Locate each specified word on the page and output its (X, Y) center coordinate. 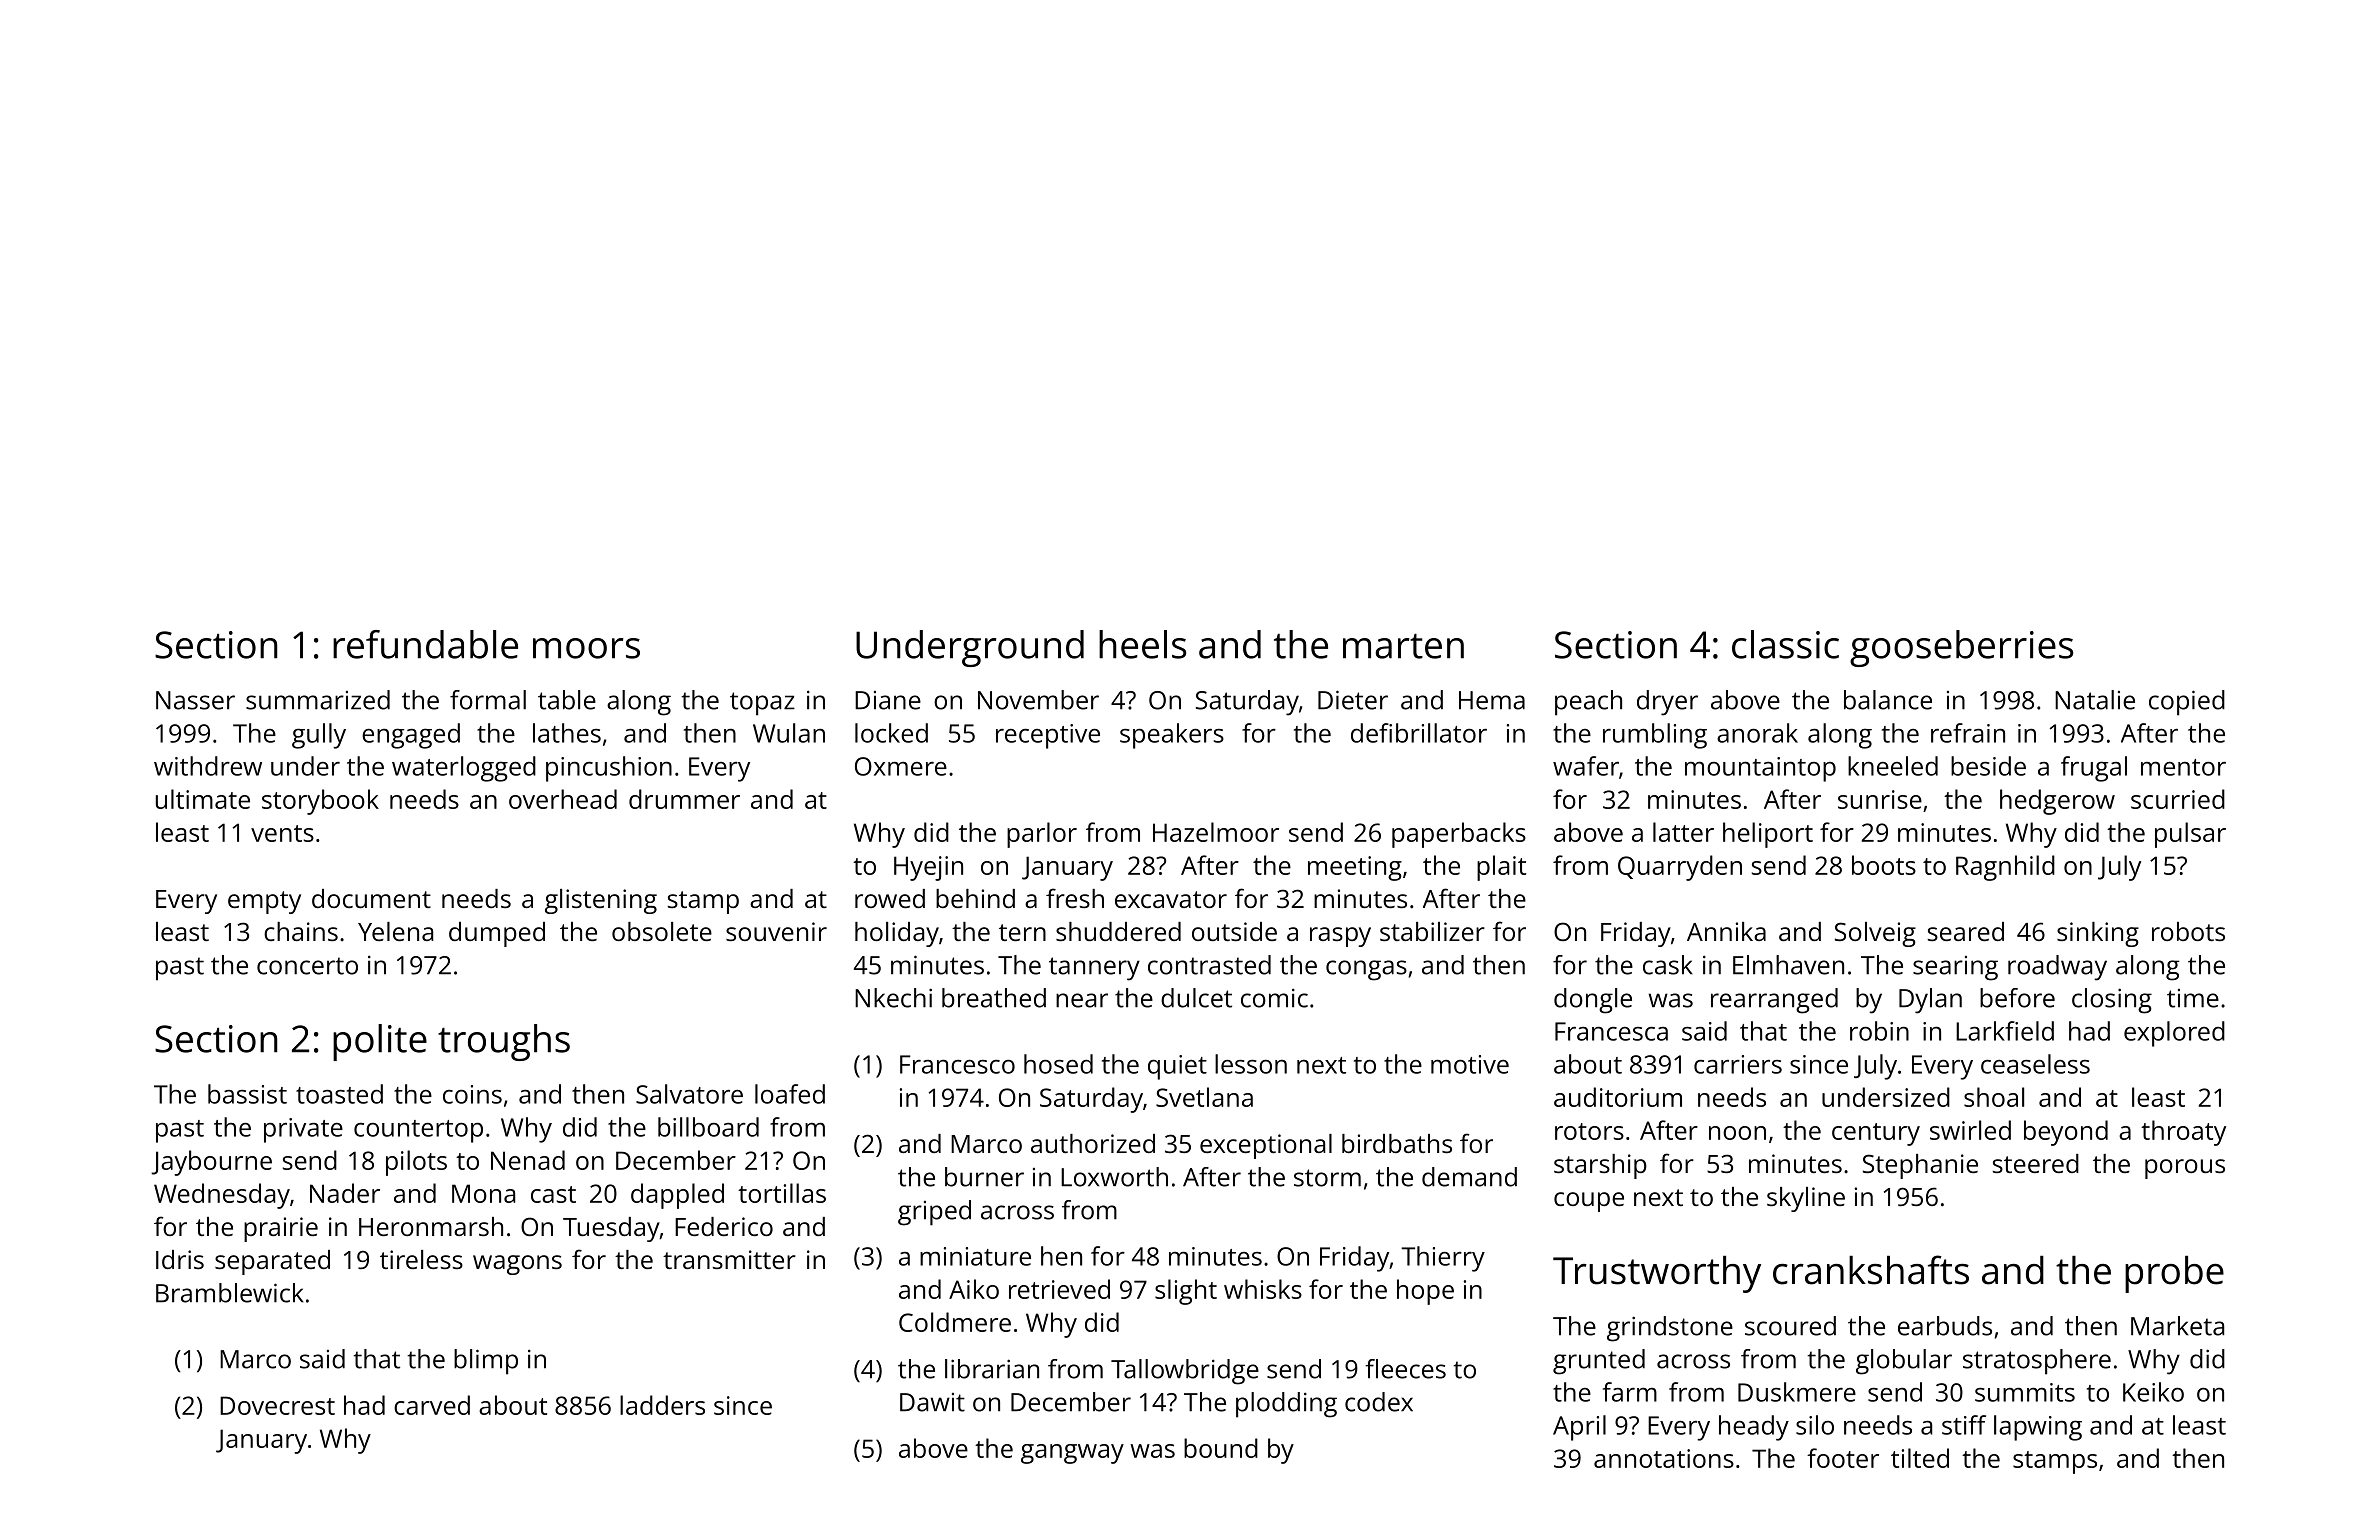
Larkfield (2005, 1031)
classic (1785, 644)
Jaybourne (211, 1163)
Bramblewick (230, 1293)
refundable (425, 644)
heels (1142, 644)
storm (1327, 1178)
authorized (1093, 1143)
